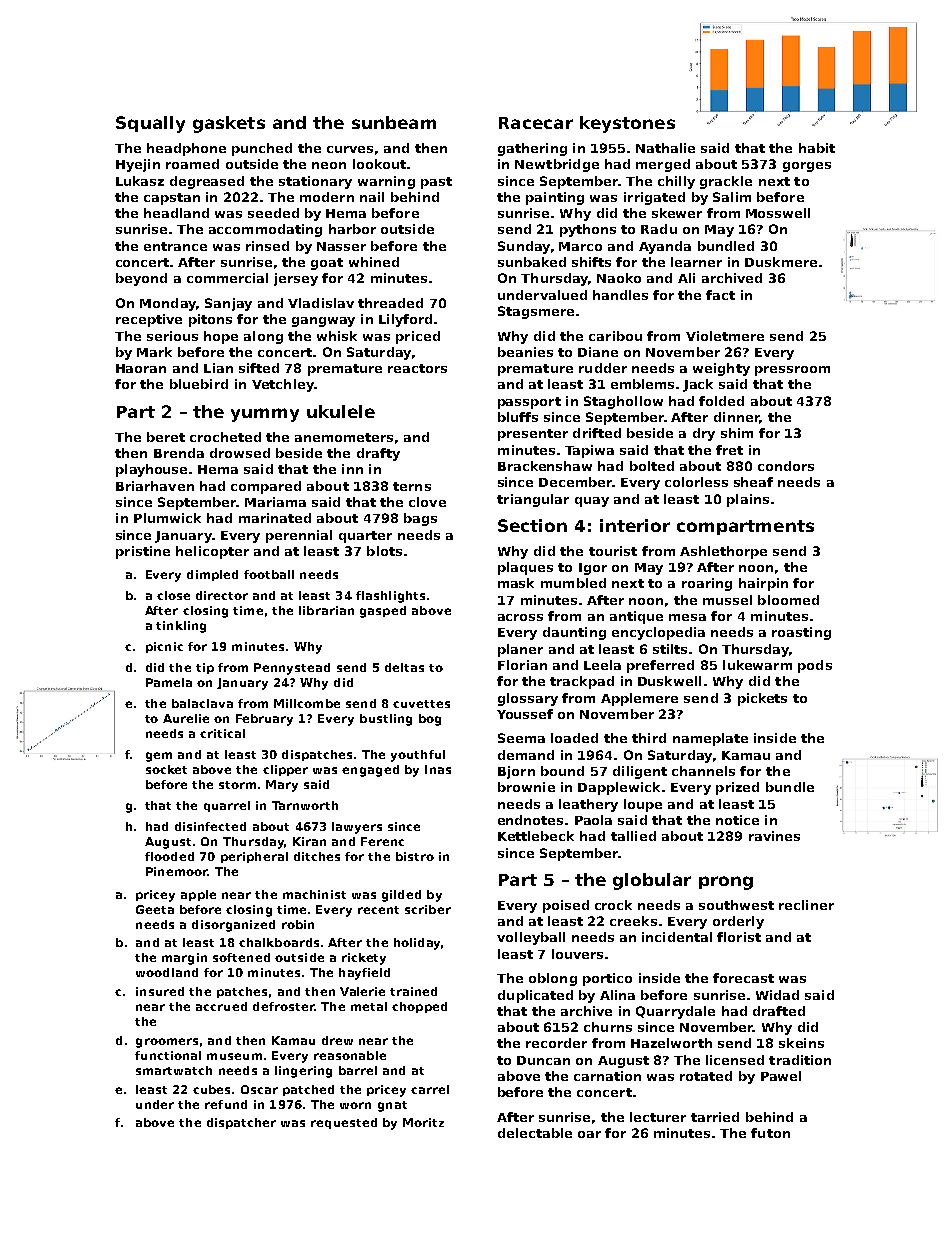 Image resolution: width=952 pixels, height=1233 pixels. What do you see at coordinates (164, 647) in the image?
I see `picnic` at bounding box center [164, 647].
